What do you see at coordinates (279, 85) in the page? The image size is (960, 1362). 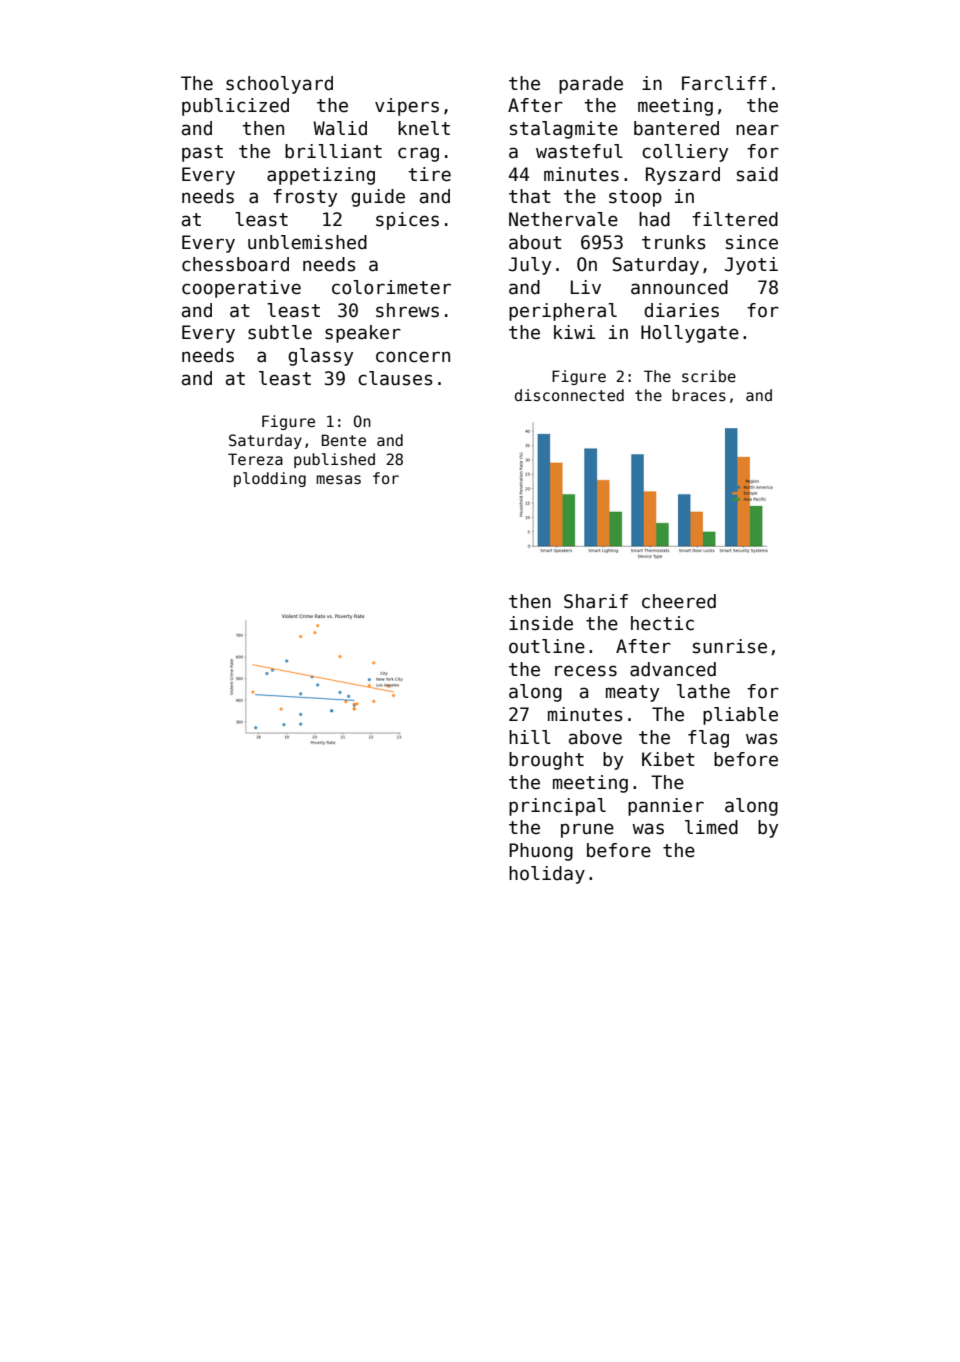 I see `schoolyard` at bounding box center [279, 85].
